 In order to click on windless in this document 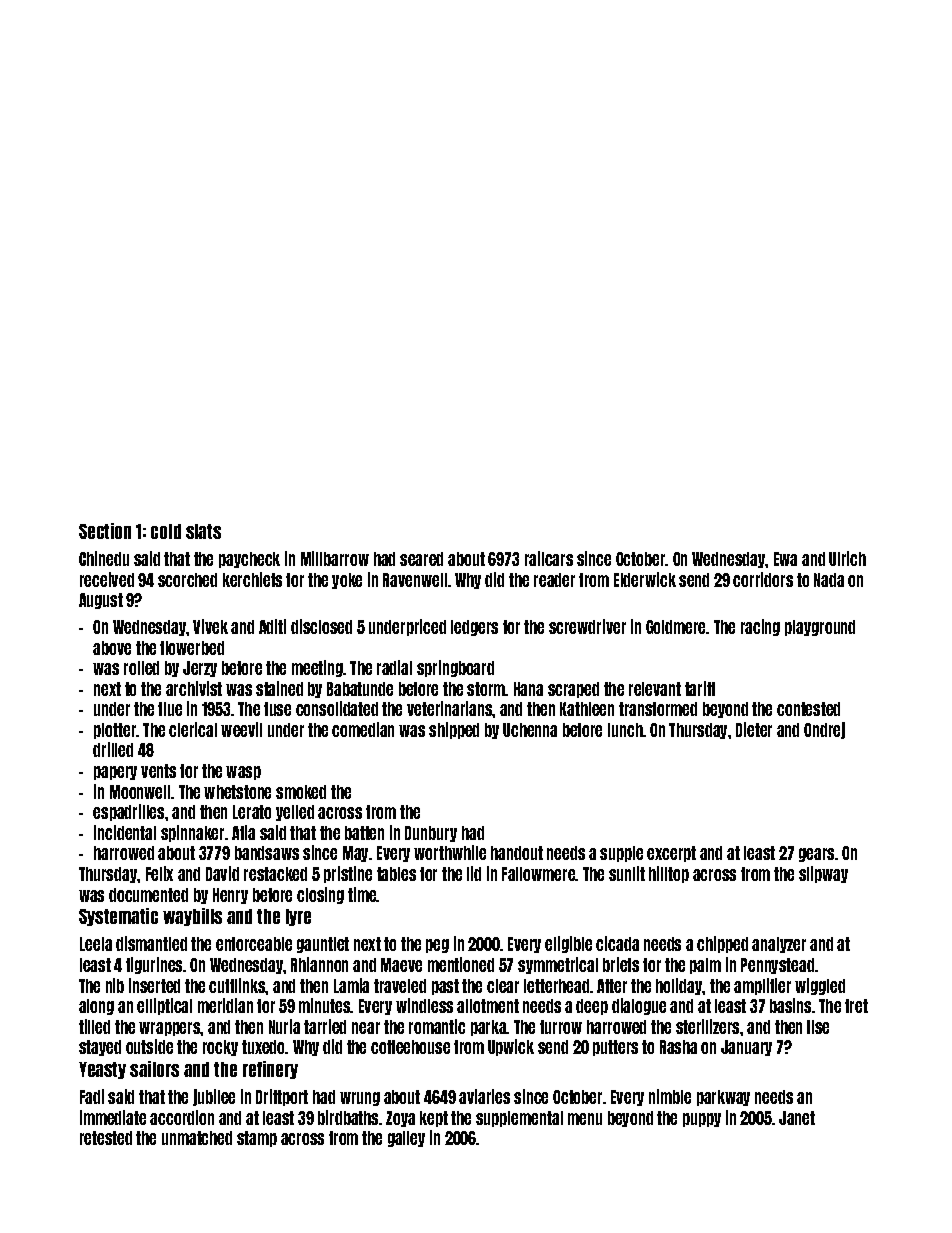, I will do `click(424, 1005)`.
